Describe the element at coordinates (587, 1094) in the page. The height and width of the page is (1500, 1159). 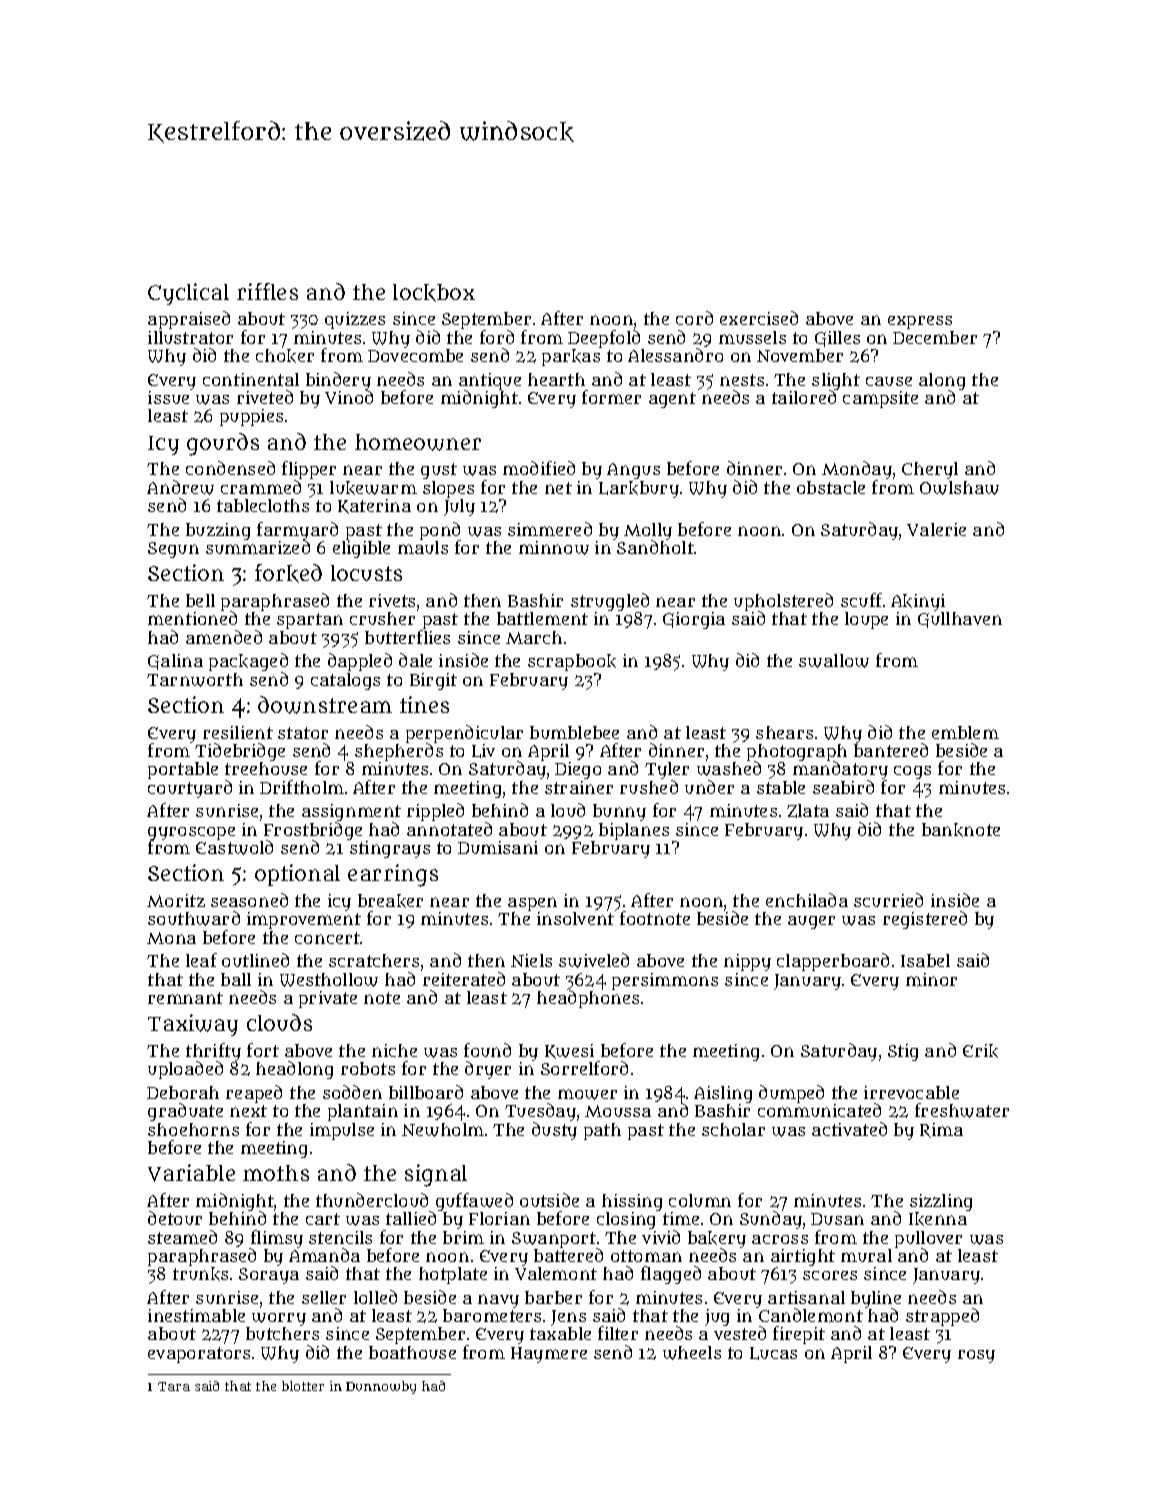
I see `mower` at that location.
